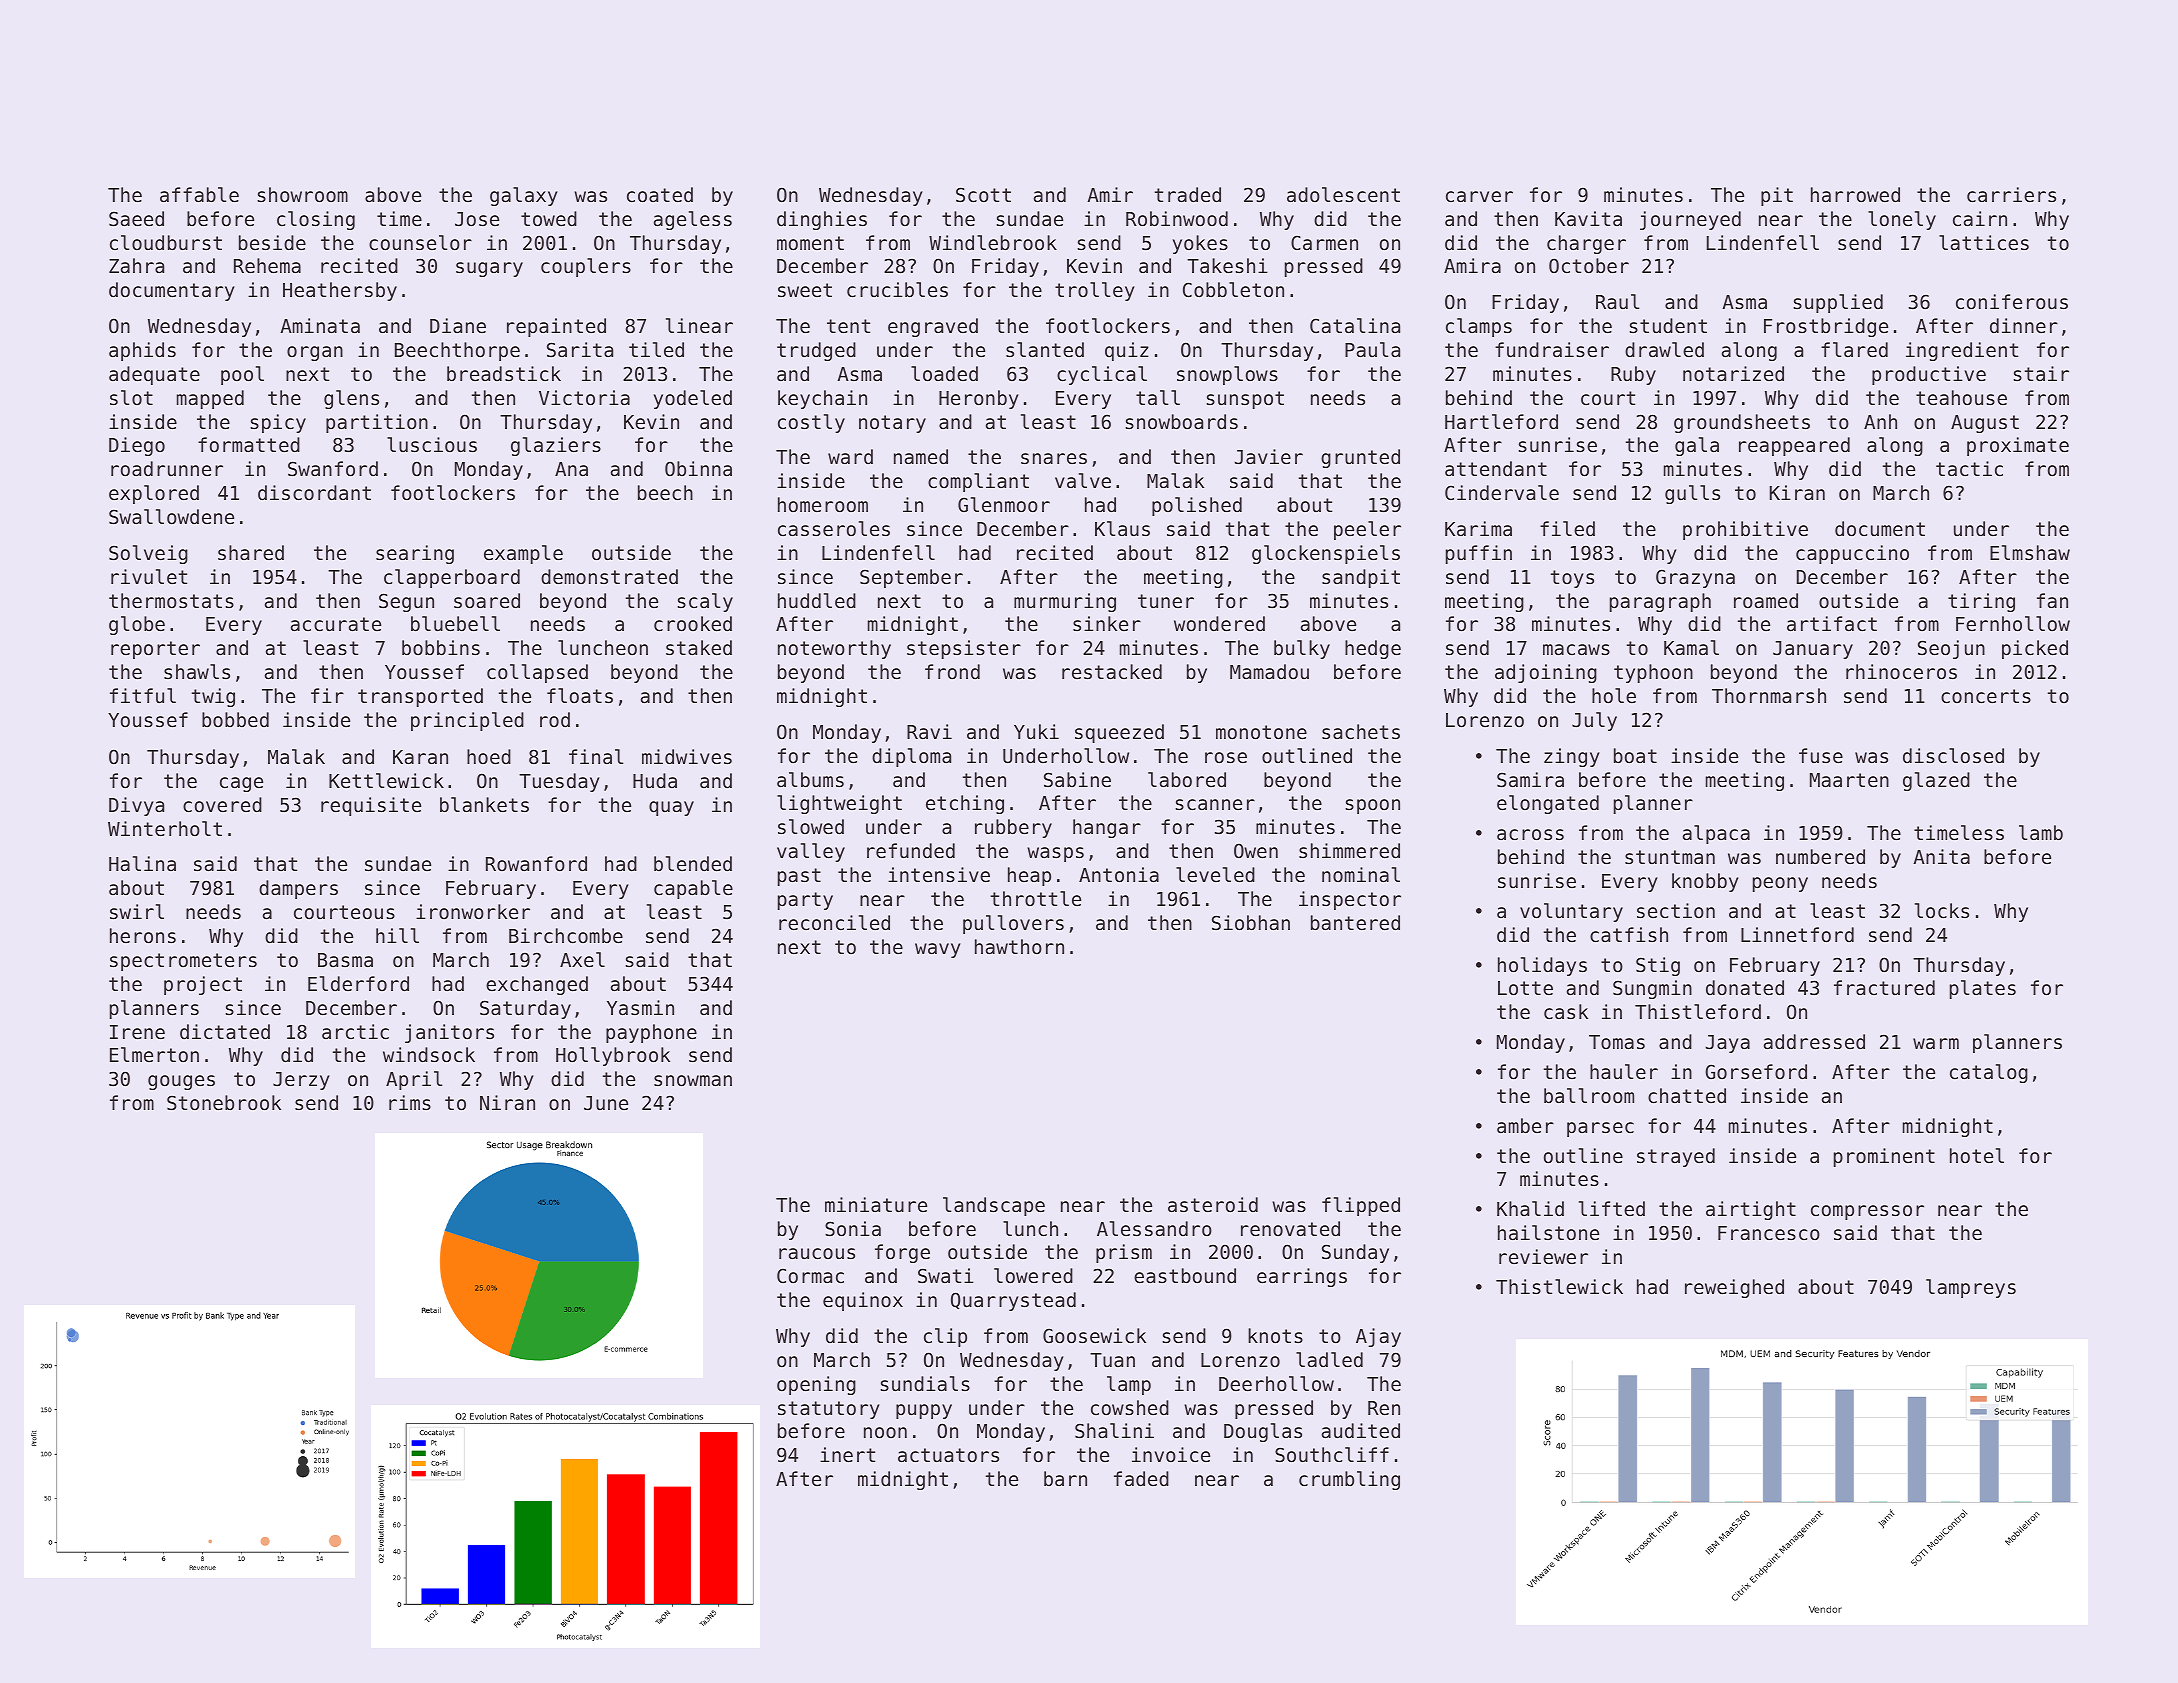 Image resolution: width=2178 pixels, height=1683 pixels. Describe the element at coordinates (1269, 457) in the image. I see `Javier` at that location.
